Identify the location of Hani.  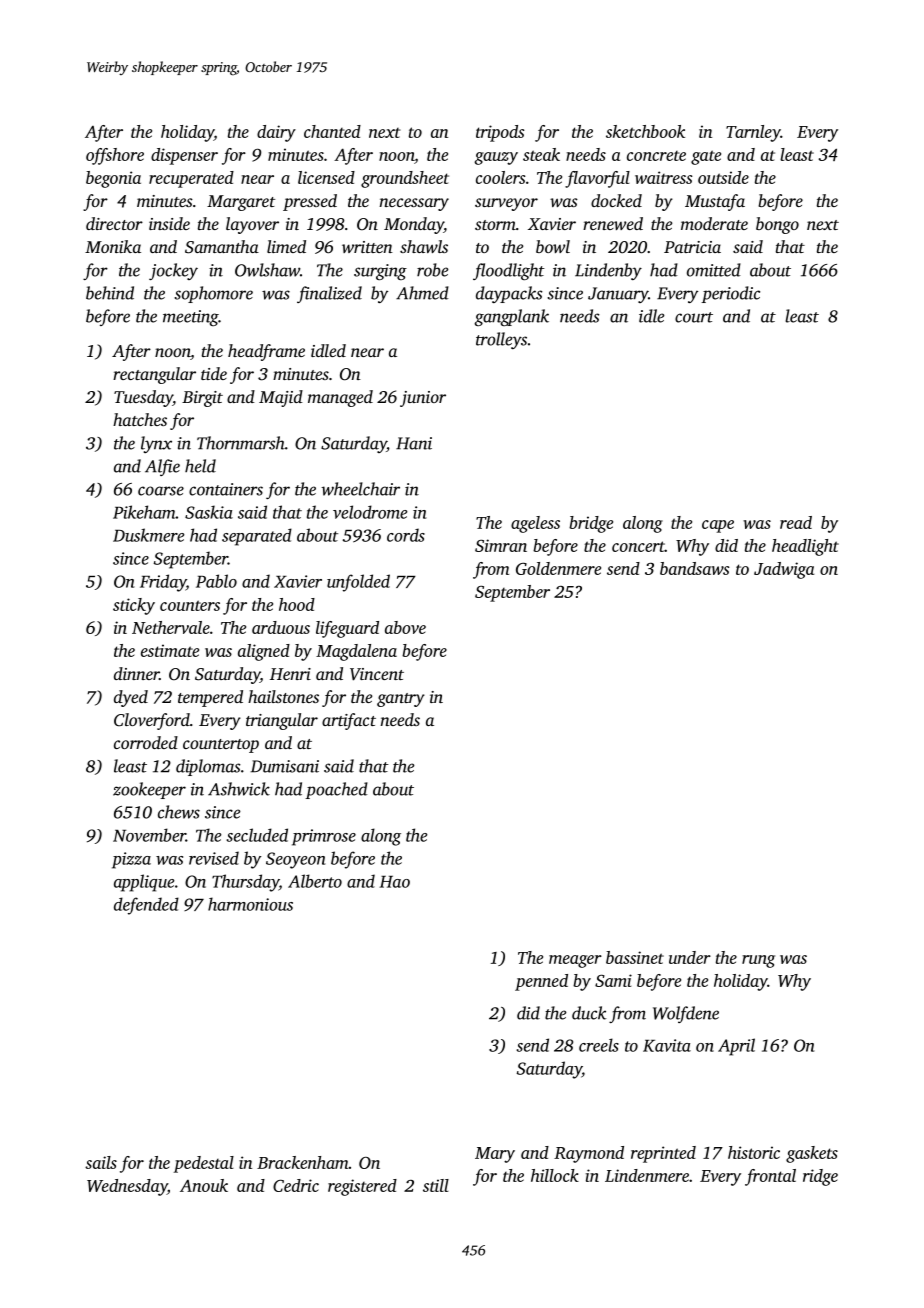
(414, 443).
